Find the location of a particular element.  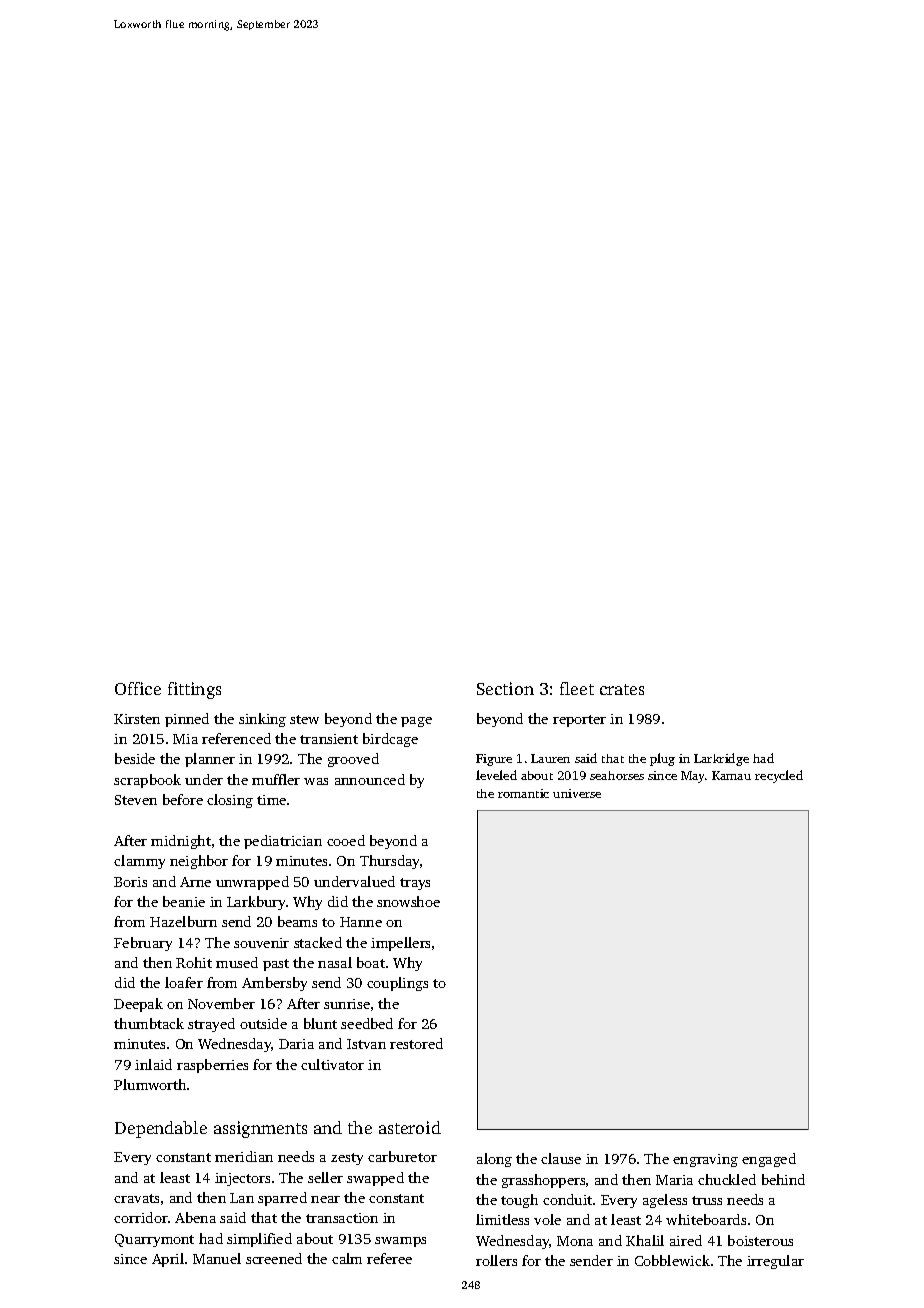

Kirsten is located at coordinates (137, 719).
